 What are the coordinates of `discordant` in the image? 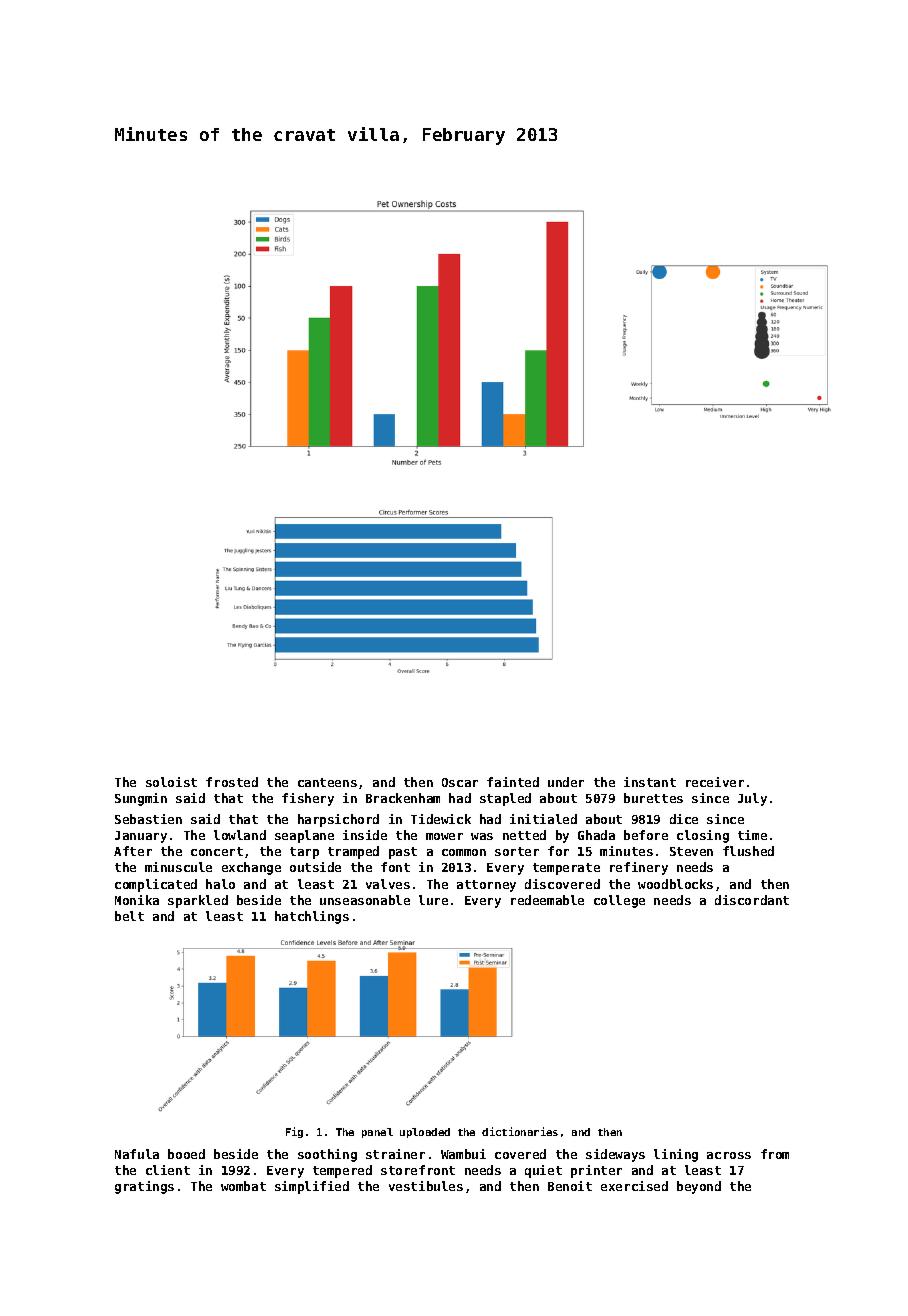 It's located at (752, 900).
